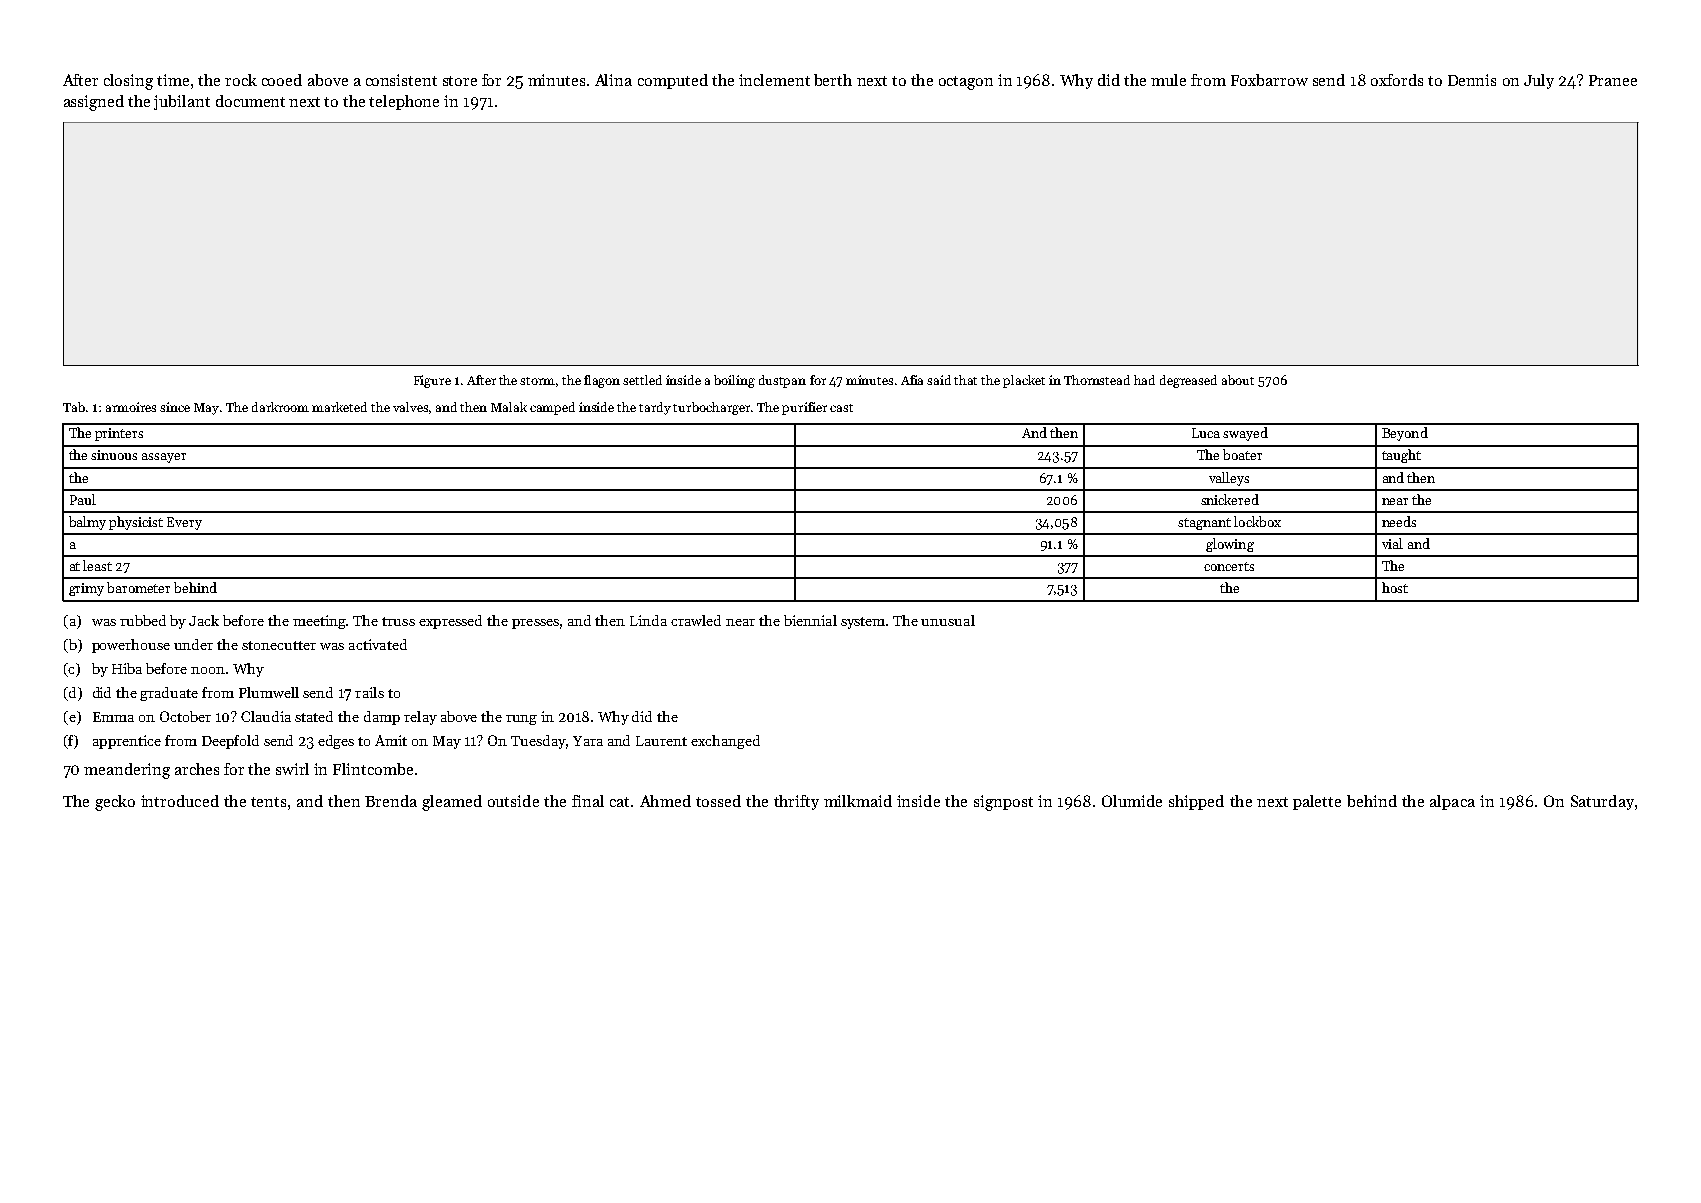 The height and width of the screenshot is (1203, 1701). What do you see at coordinates (1229, 479) in the screenshot?
I see `valleys` at bounding box center [1229, 479].
